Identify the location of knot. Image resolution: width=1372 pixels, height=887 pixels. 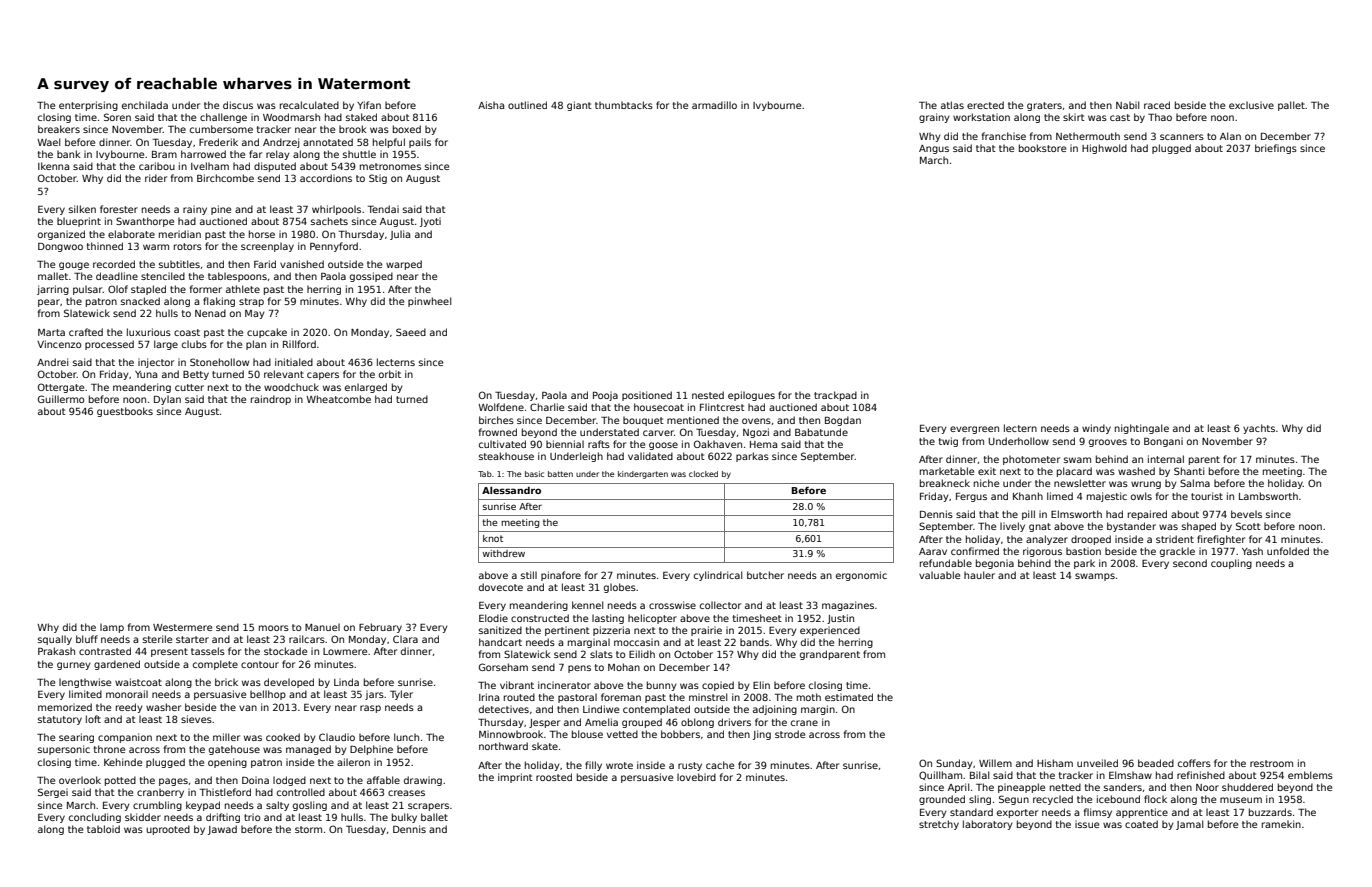
(493, 538).
